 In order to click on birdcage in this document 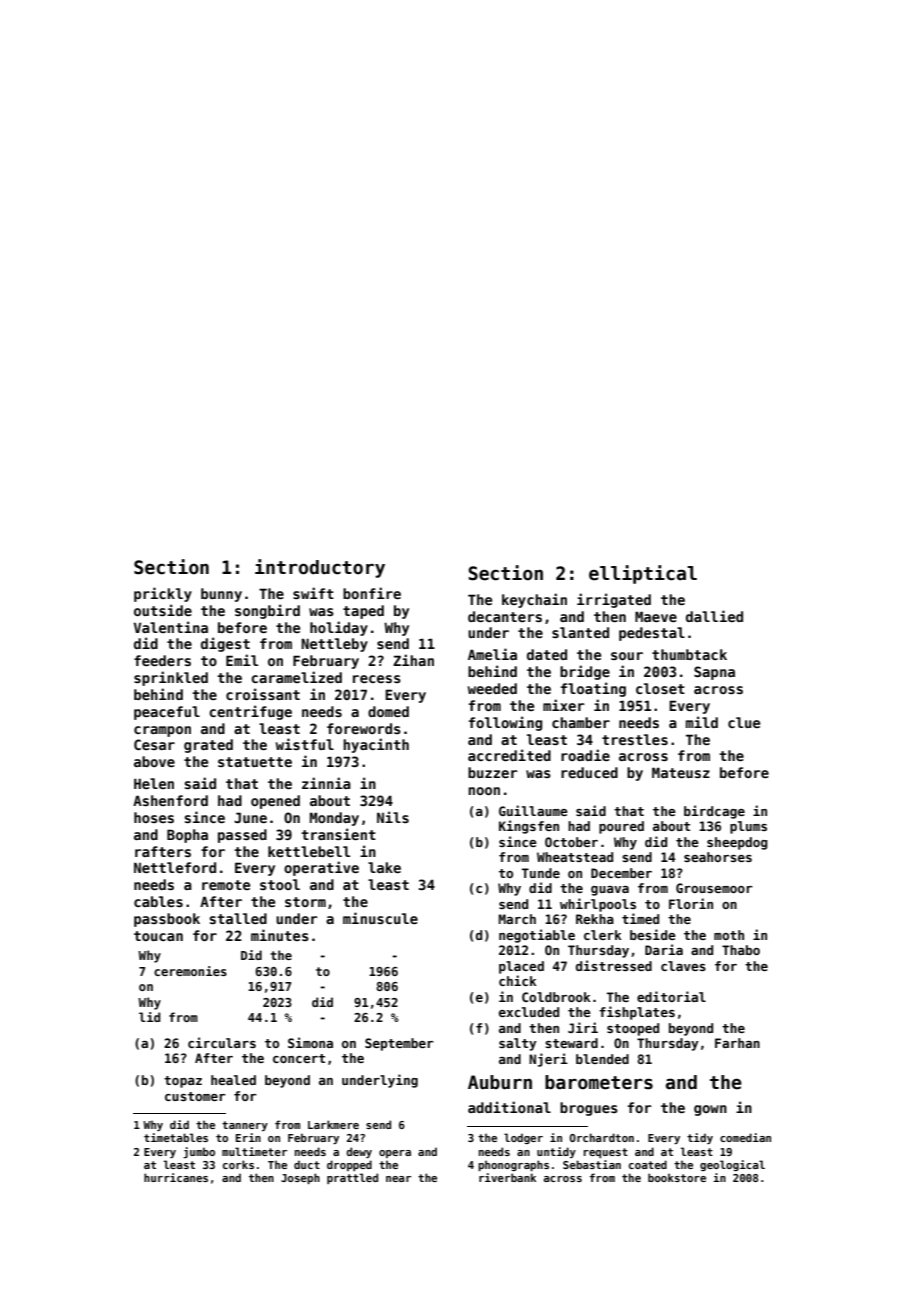, I will do `click(714, 812)`.
